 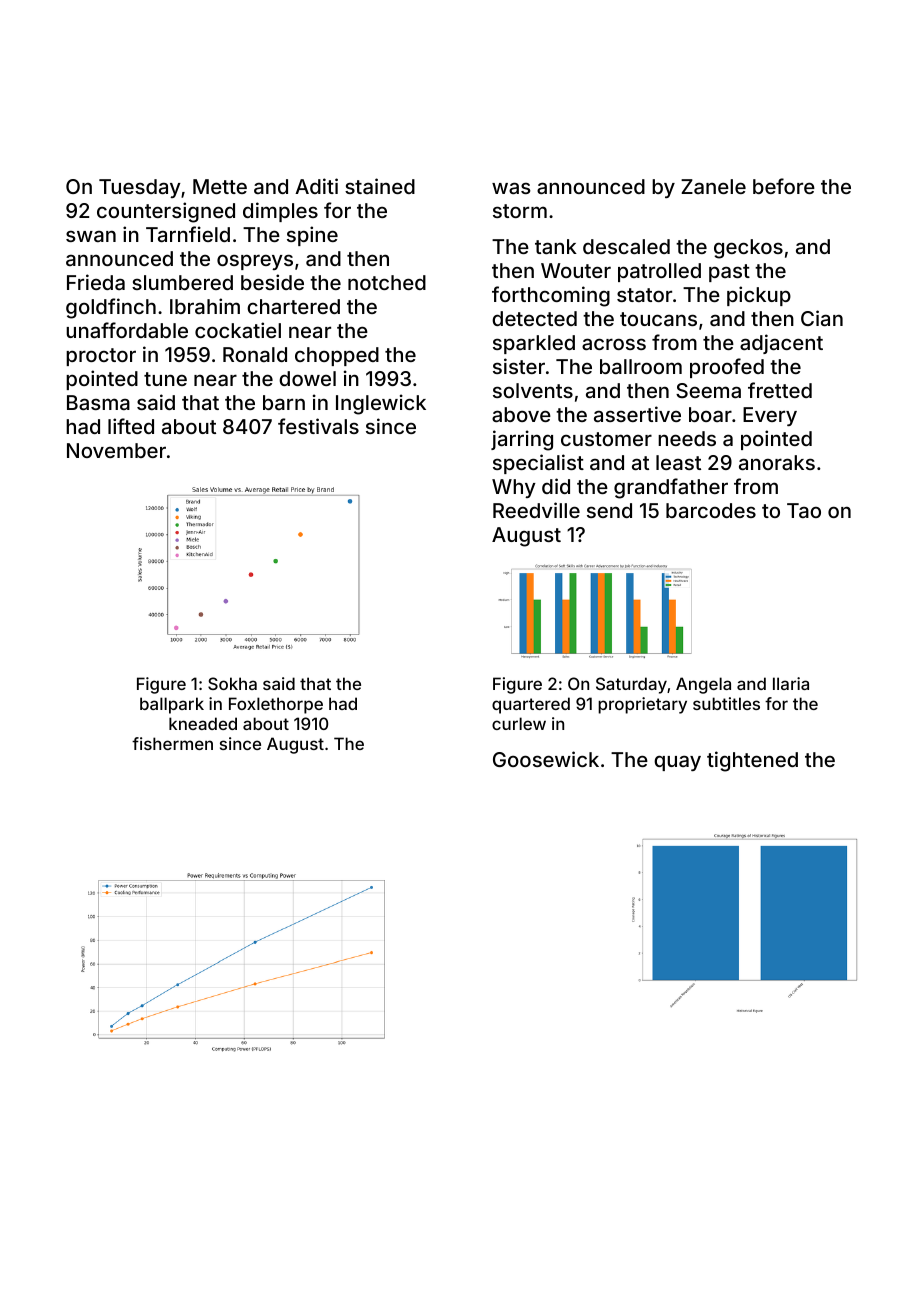 What do you see at coordinates (284, 402) in the page?
I see `barn` at bounding box center [284, 402].
